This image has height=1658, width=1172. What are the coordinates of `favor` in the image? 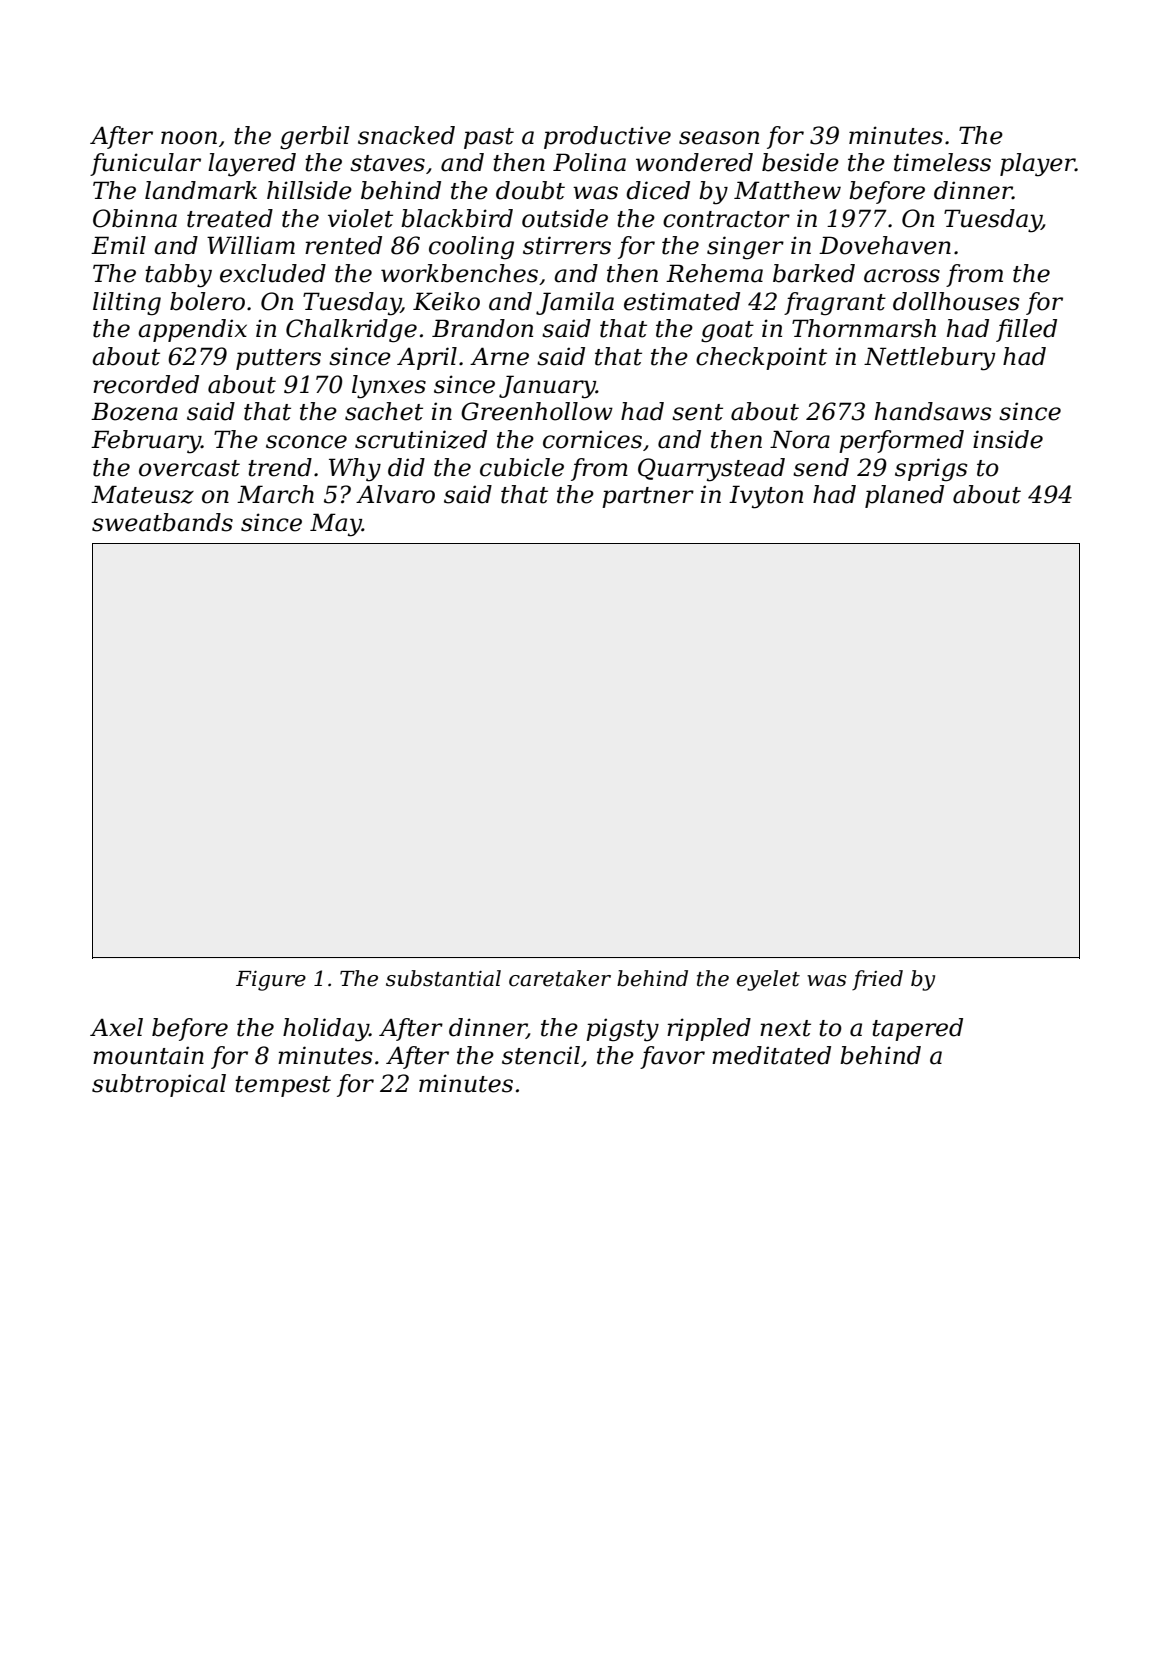 It's located at (672, 1057).
